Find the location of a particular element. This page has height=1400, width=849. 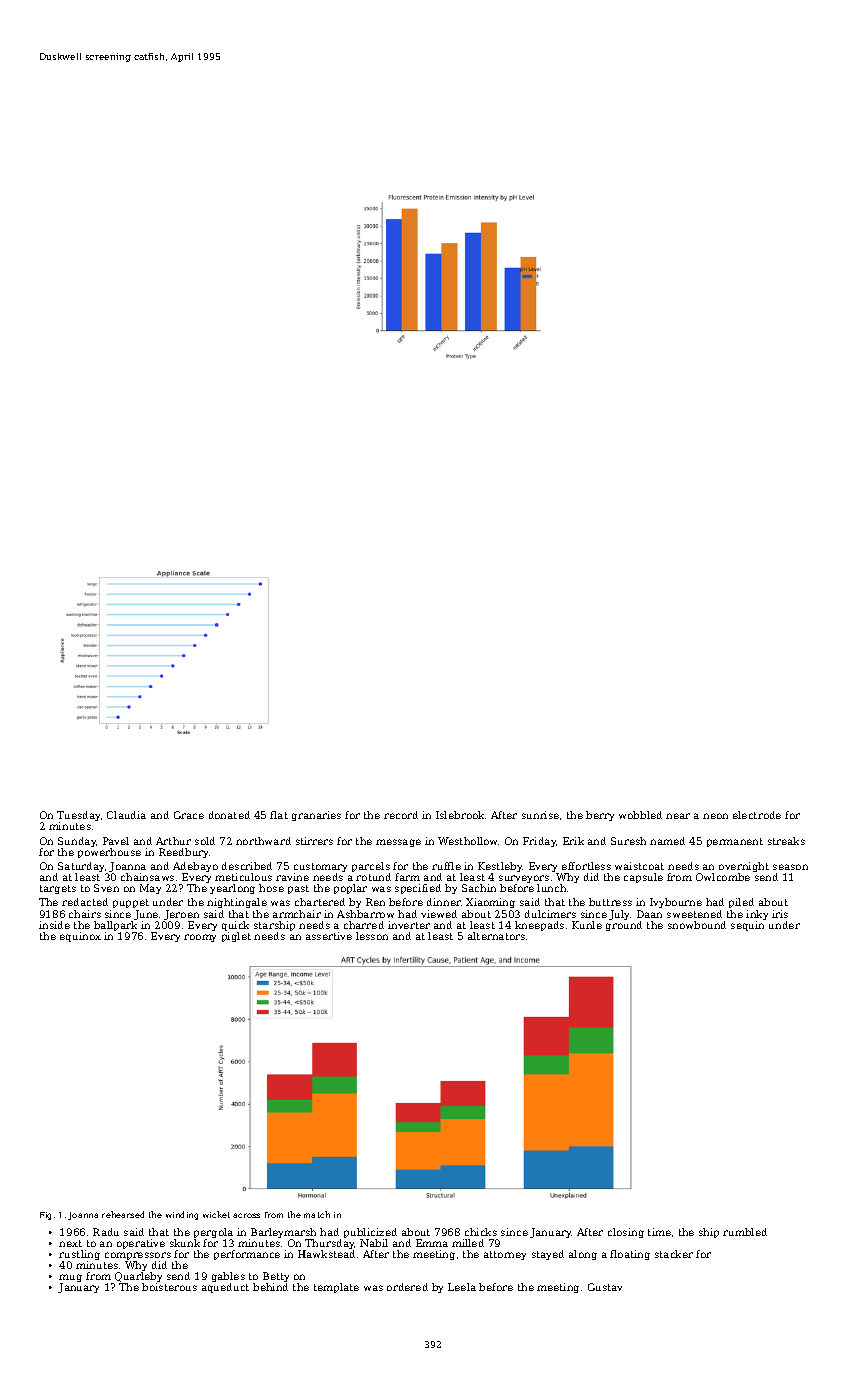

chicks is located at coordinates (481, 1232).
